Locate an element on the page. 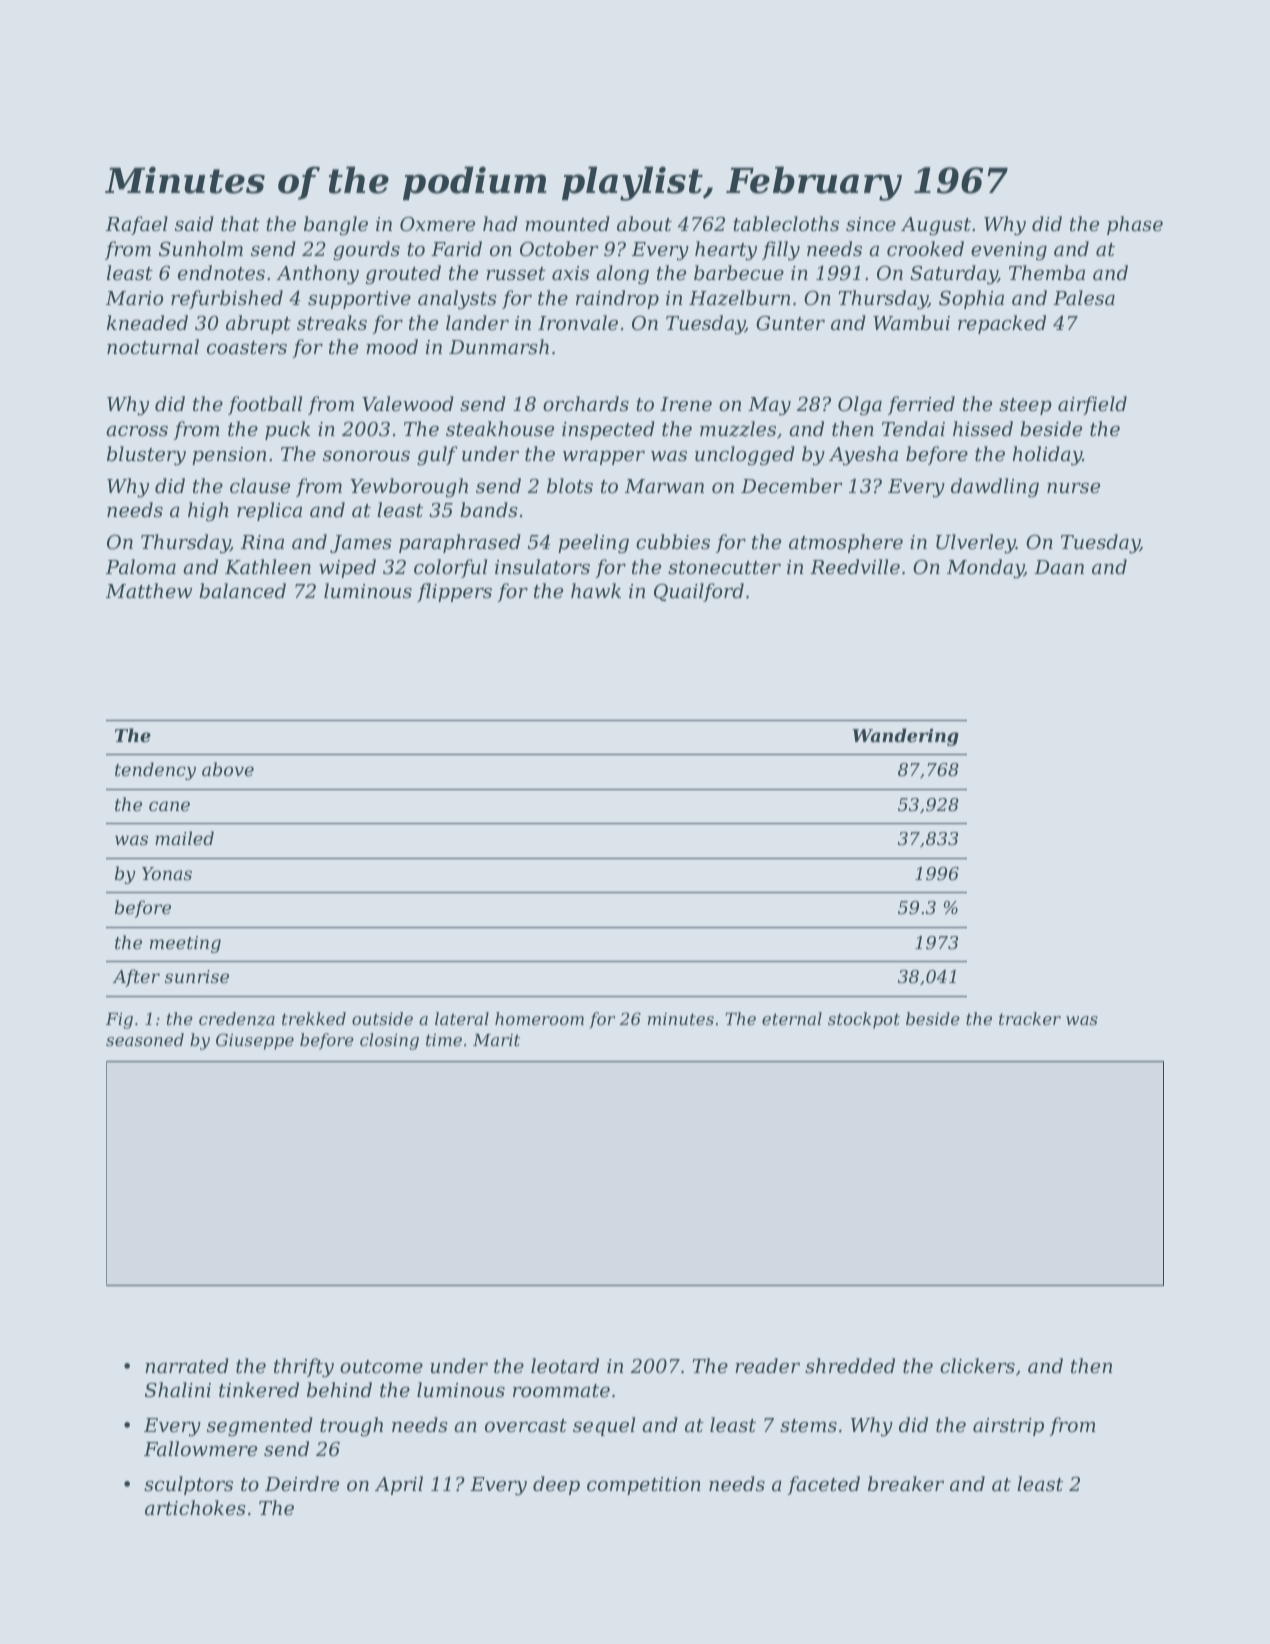  Sophia is located at coordinates (971, 299).
